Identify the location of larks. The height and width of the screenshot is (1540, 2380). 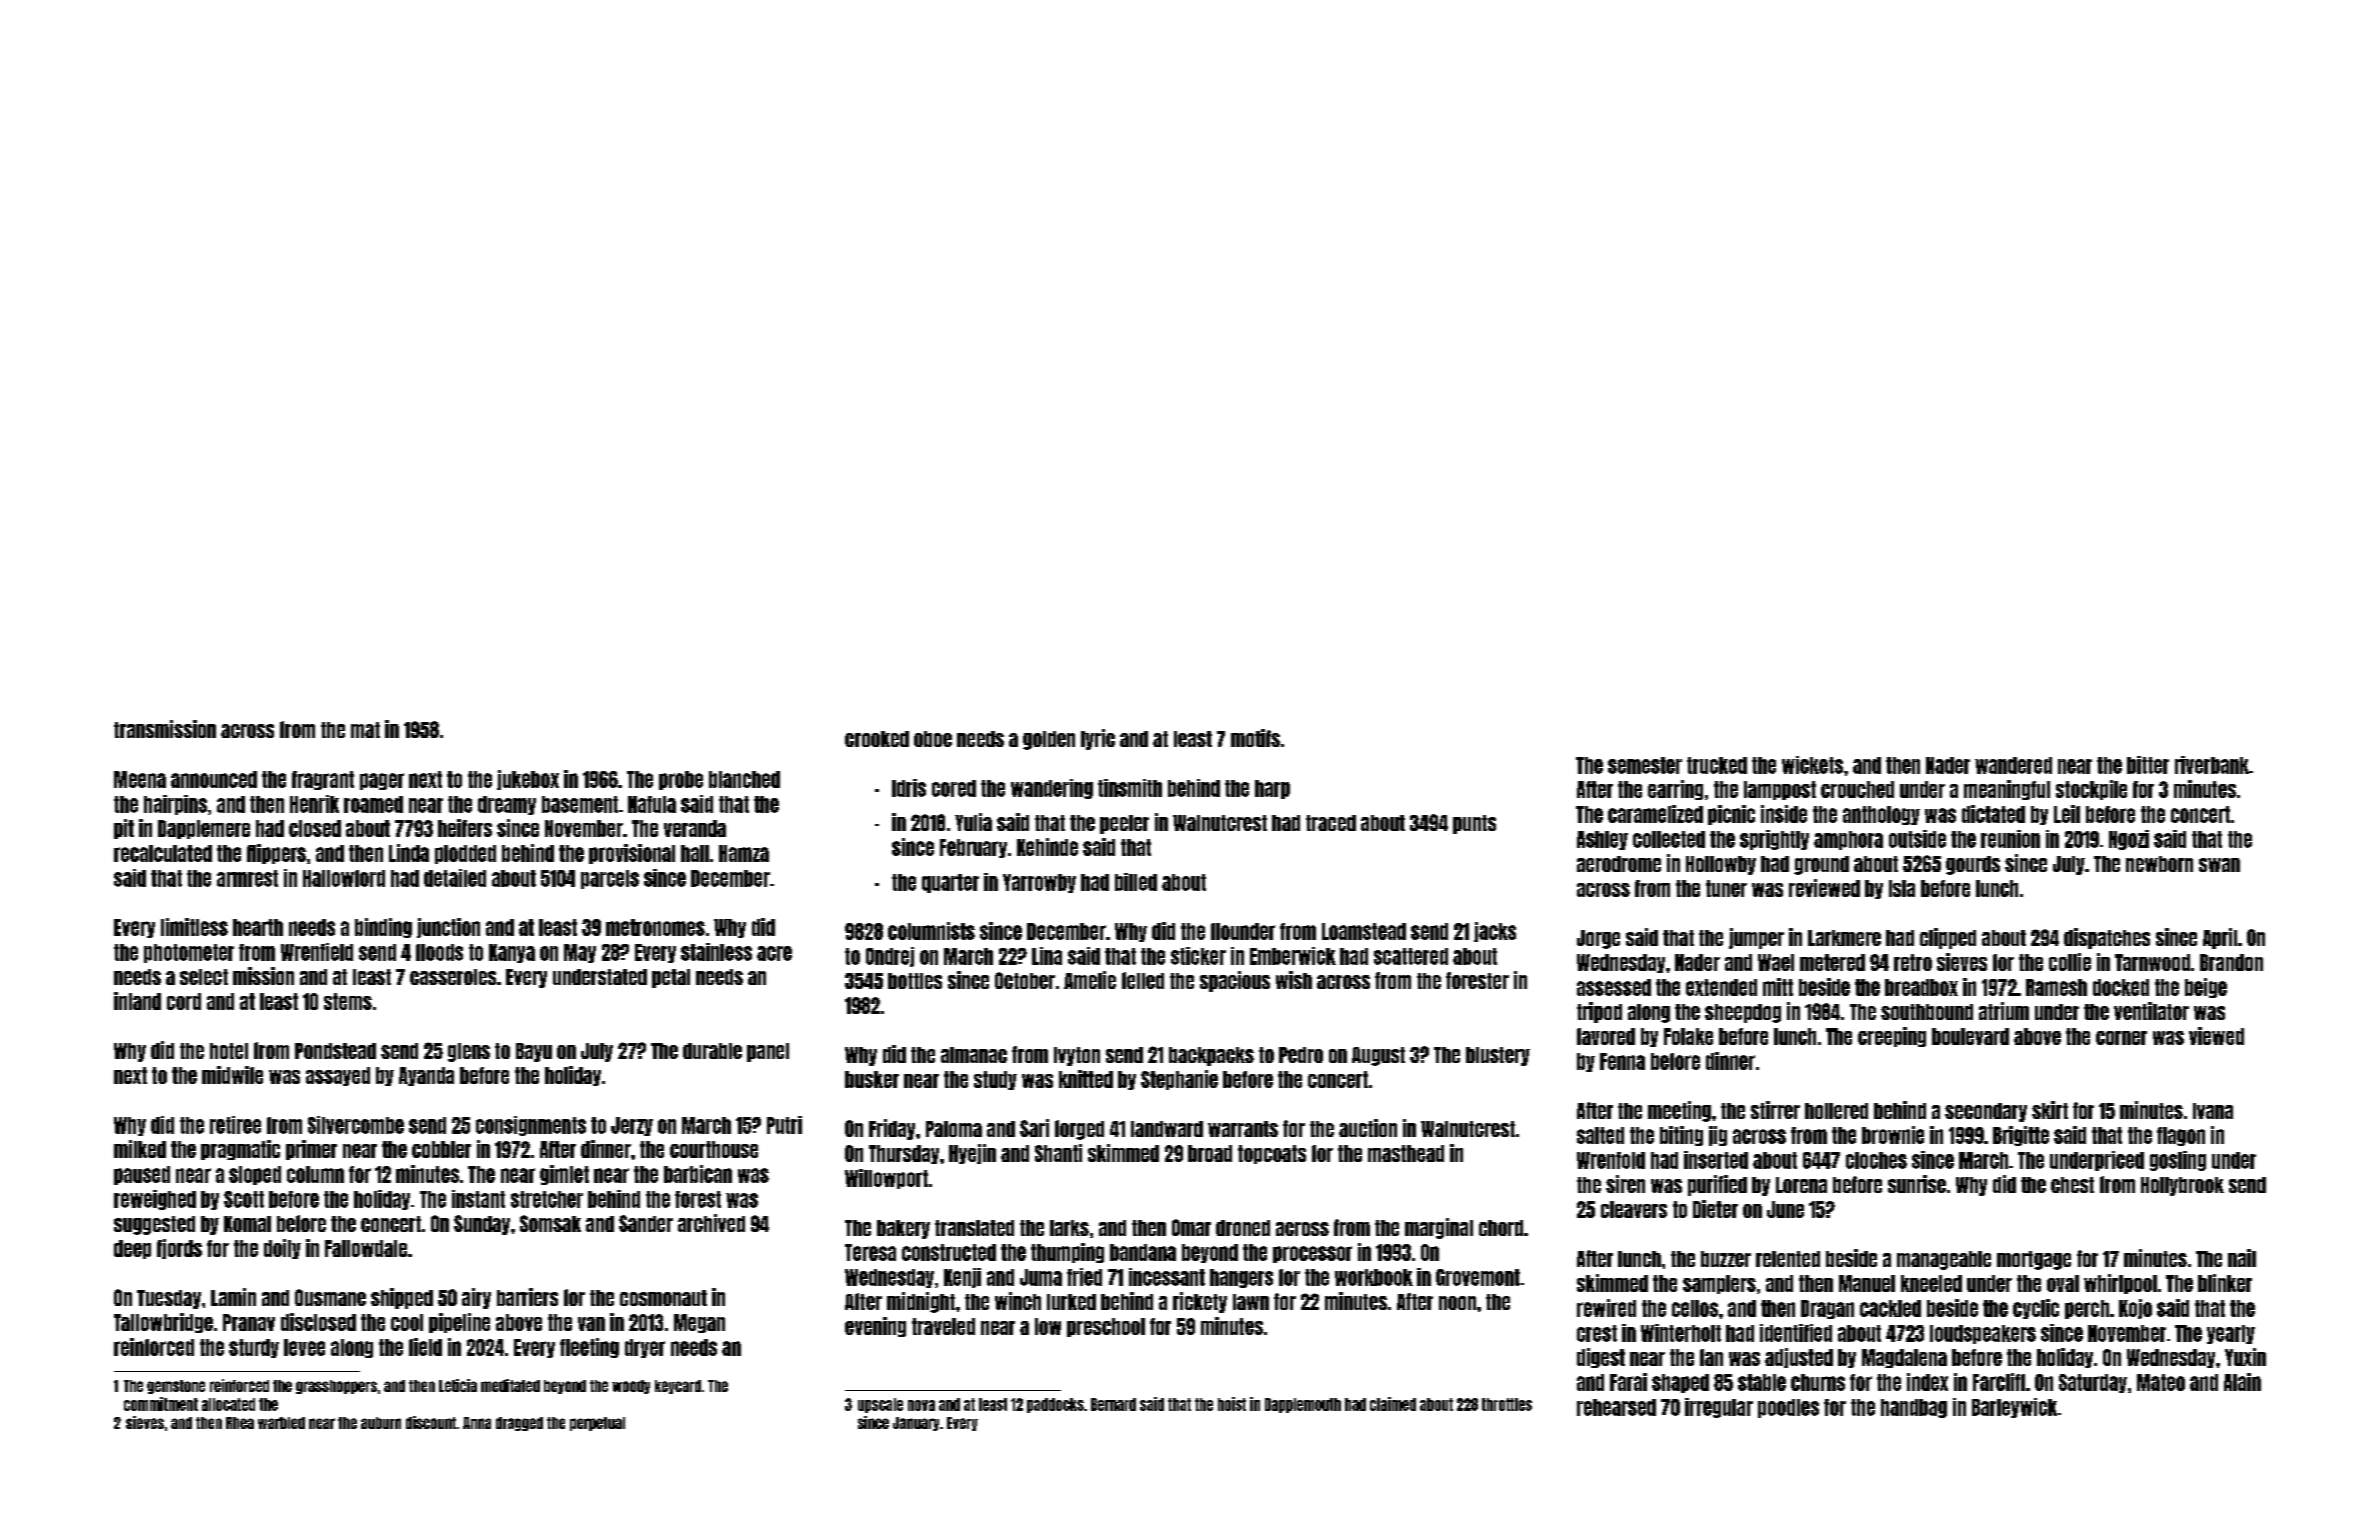
(1069, 1228).
